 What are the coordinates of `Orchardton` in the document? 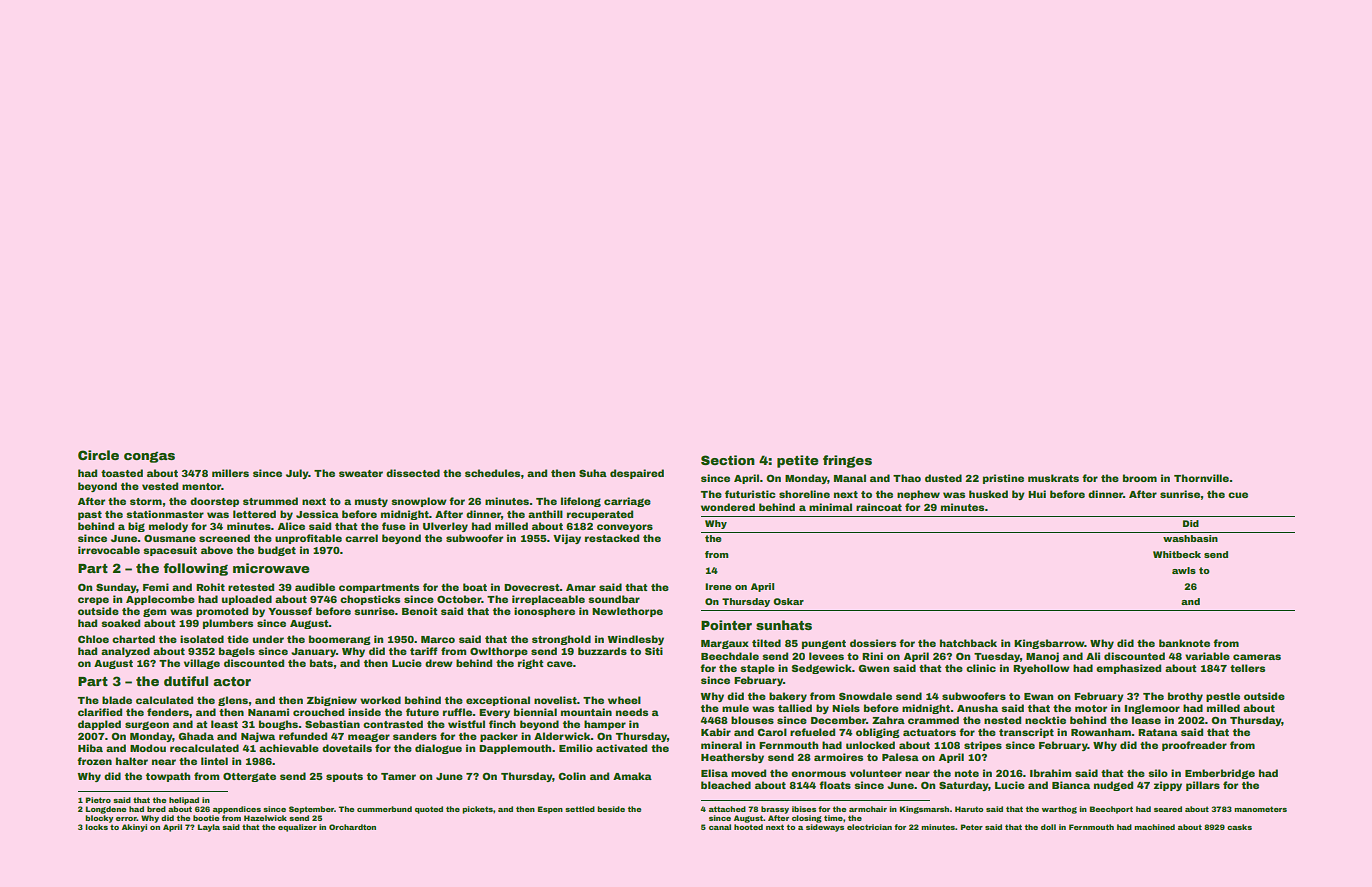 It's located at (352, 827).
